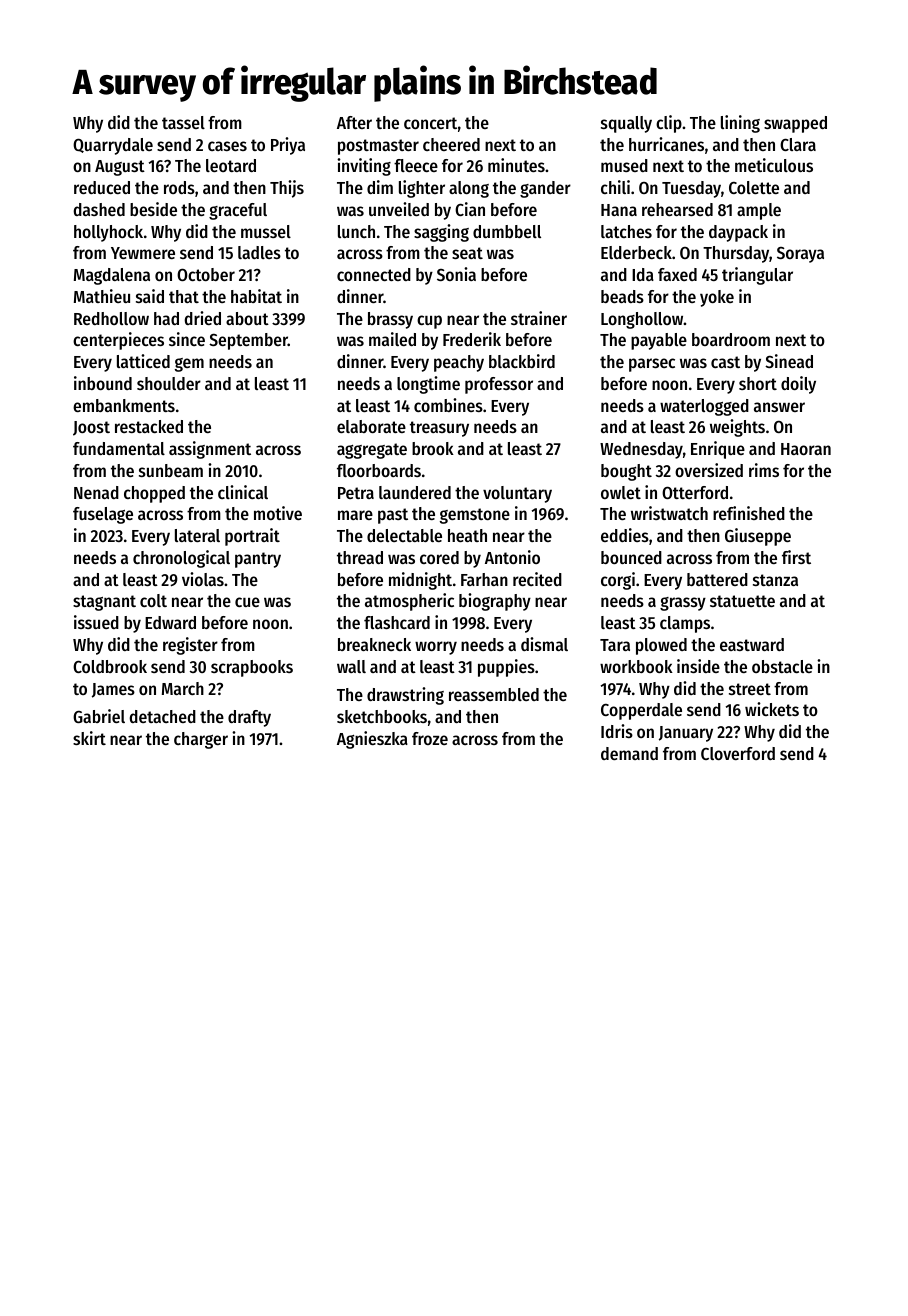 The width and height of the screenshot is (908, 1316). I want to click on longtime, so click(428, 385).
